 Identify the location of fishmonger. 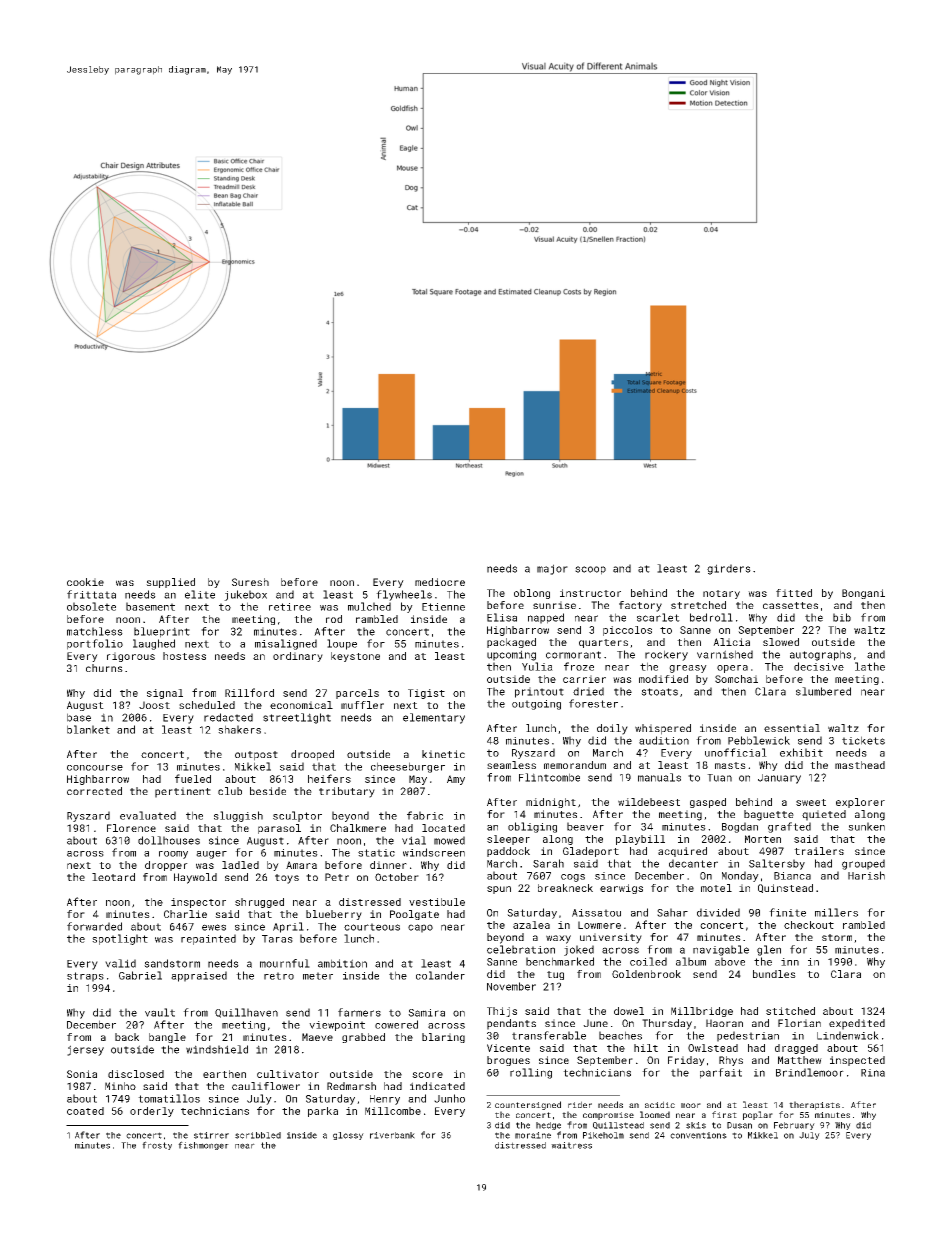
(203, 1145).
